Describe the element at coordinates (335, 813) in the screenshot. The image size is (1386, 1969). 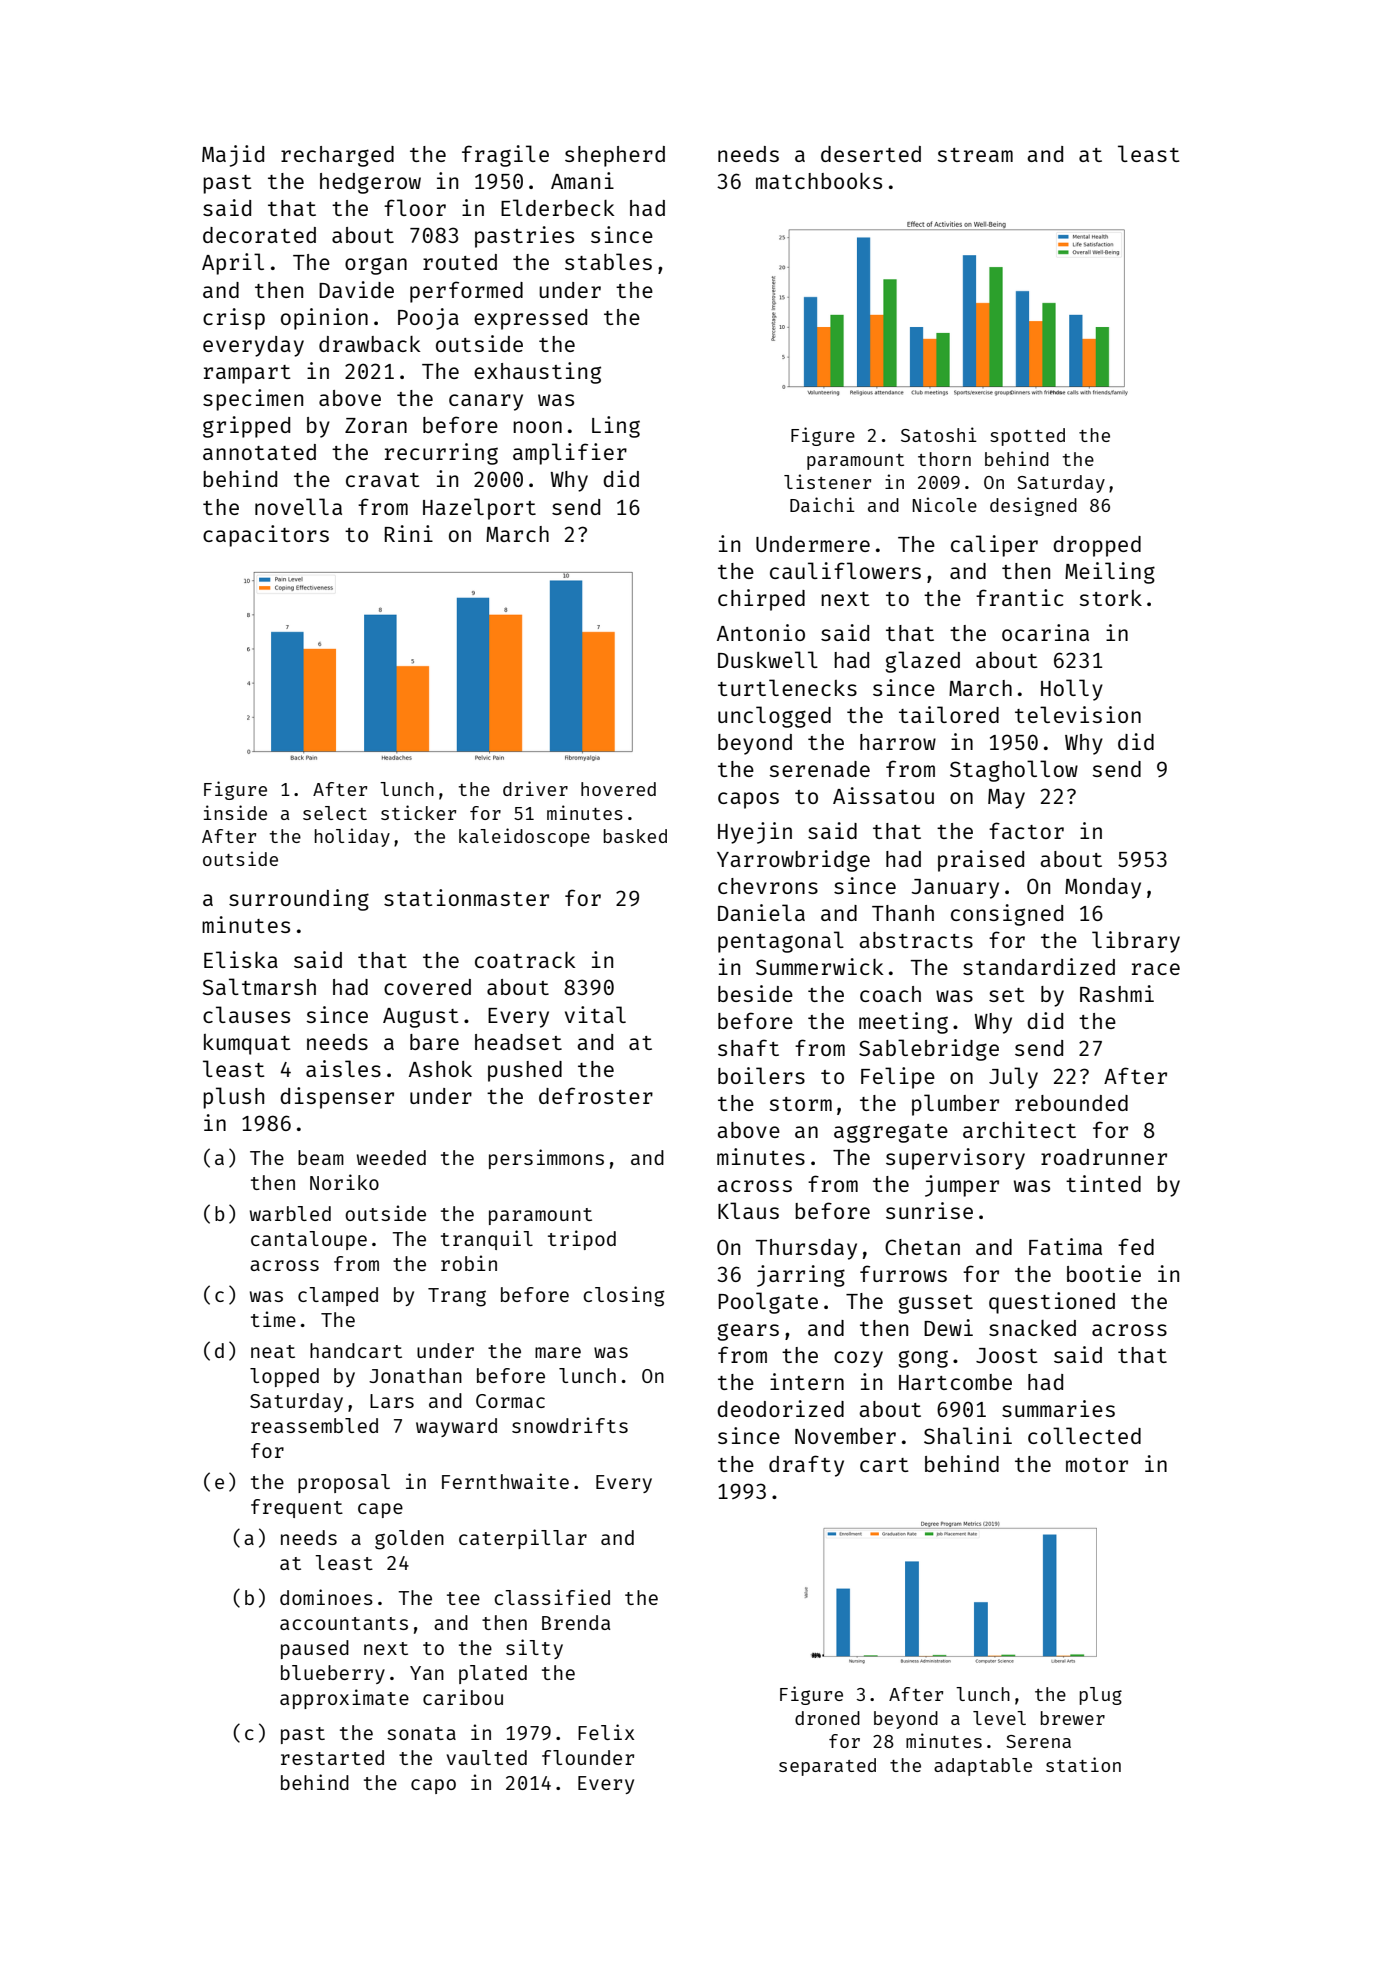
I see `select` at that location.
